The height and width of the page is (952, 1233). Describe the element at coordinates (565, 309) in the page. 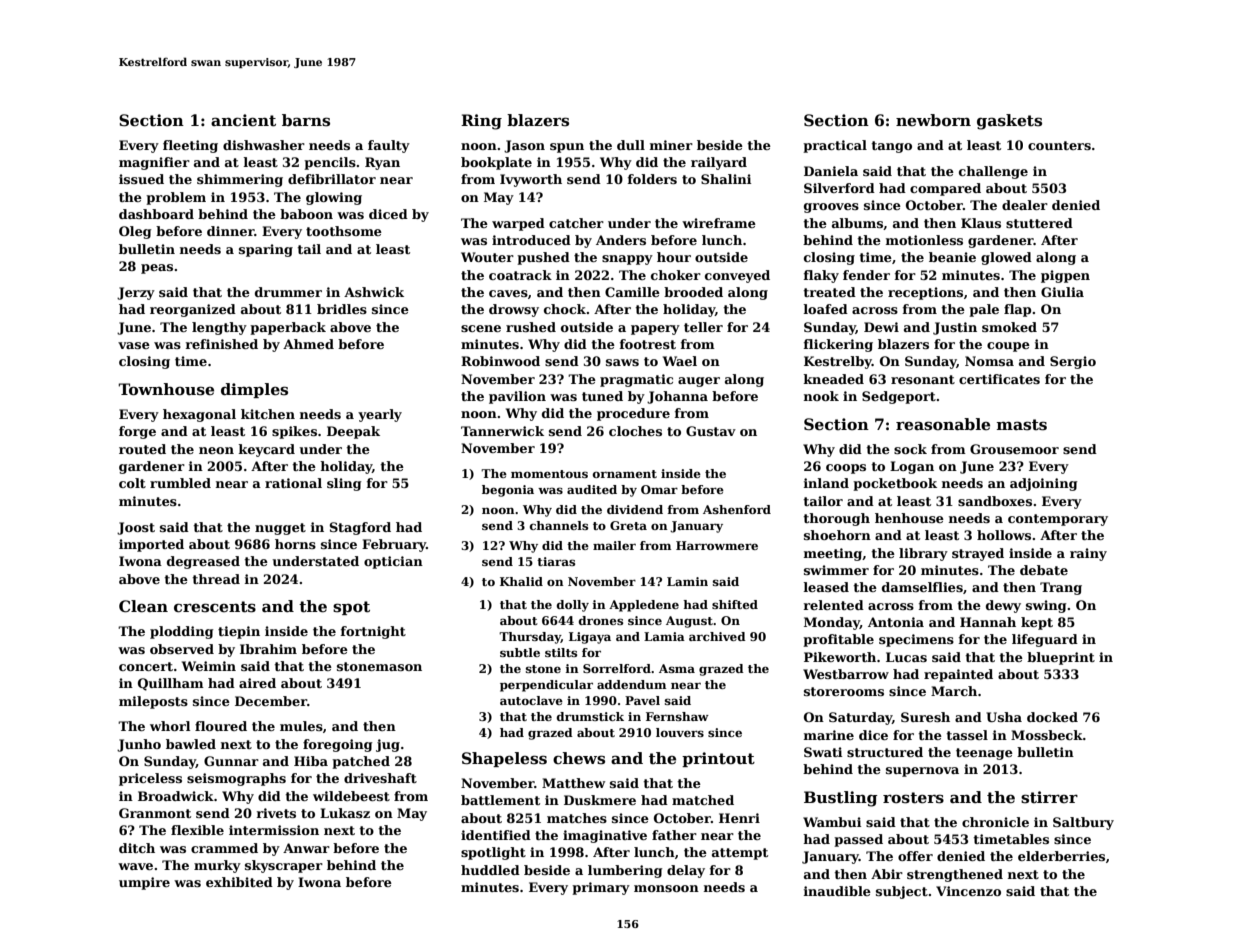

I see `chock` at that location.
